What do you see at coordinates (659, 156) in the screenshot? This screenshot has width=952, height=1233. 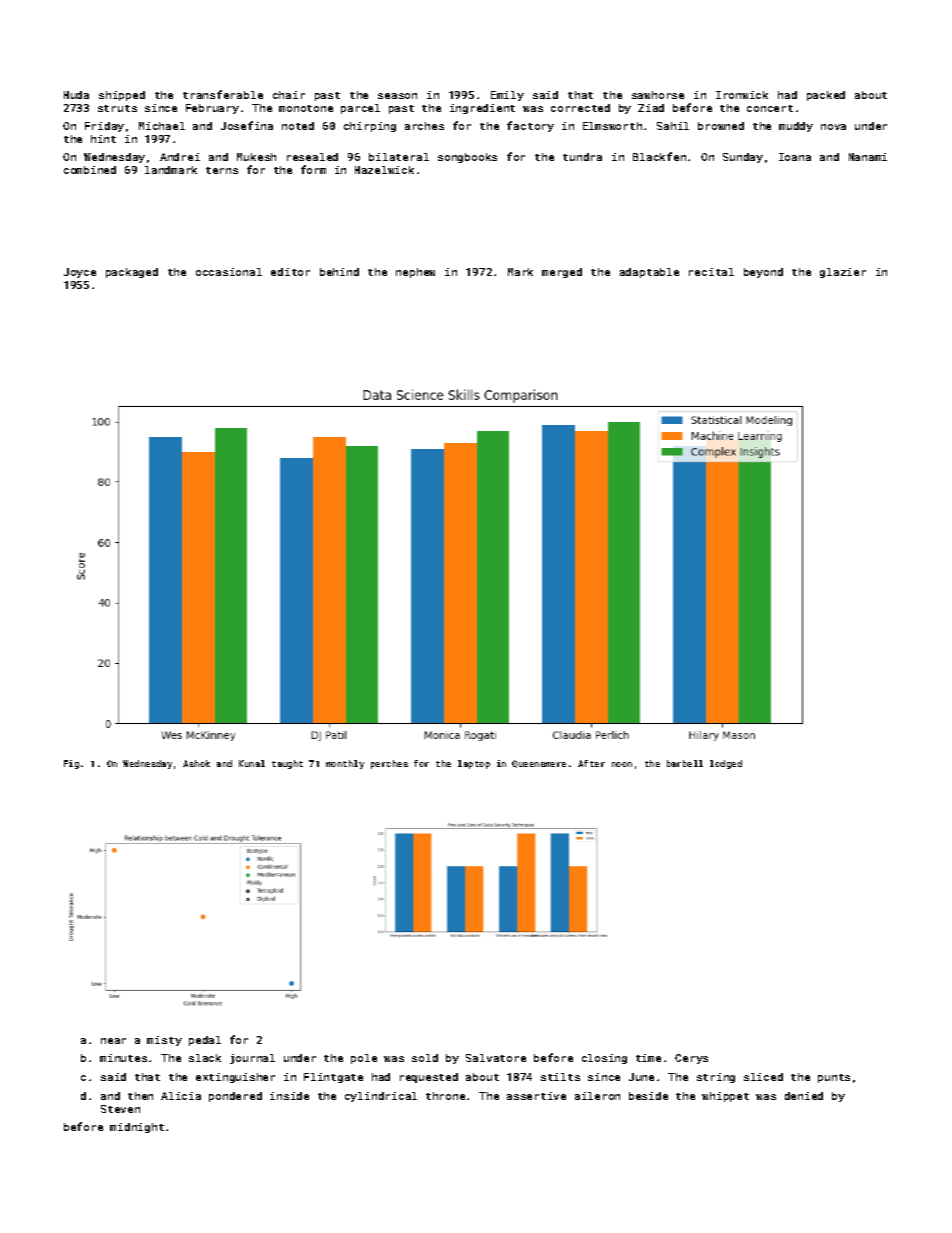 I see `Blackfen` at bounding box center [659, 156].
